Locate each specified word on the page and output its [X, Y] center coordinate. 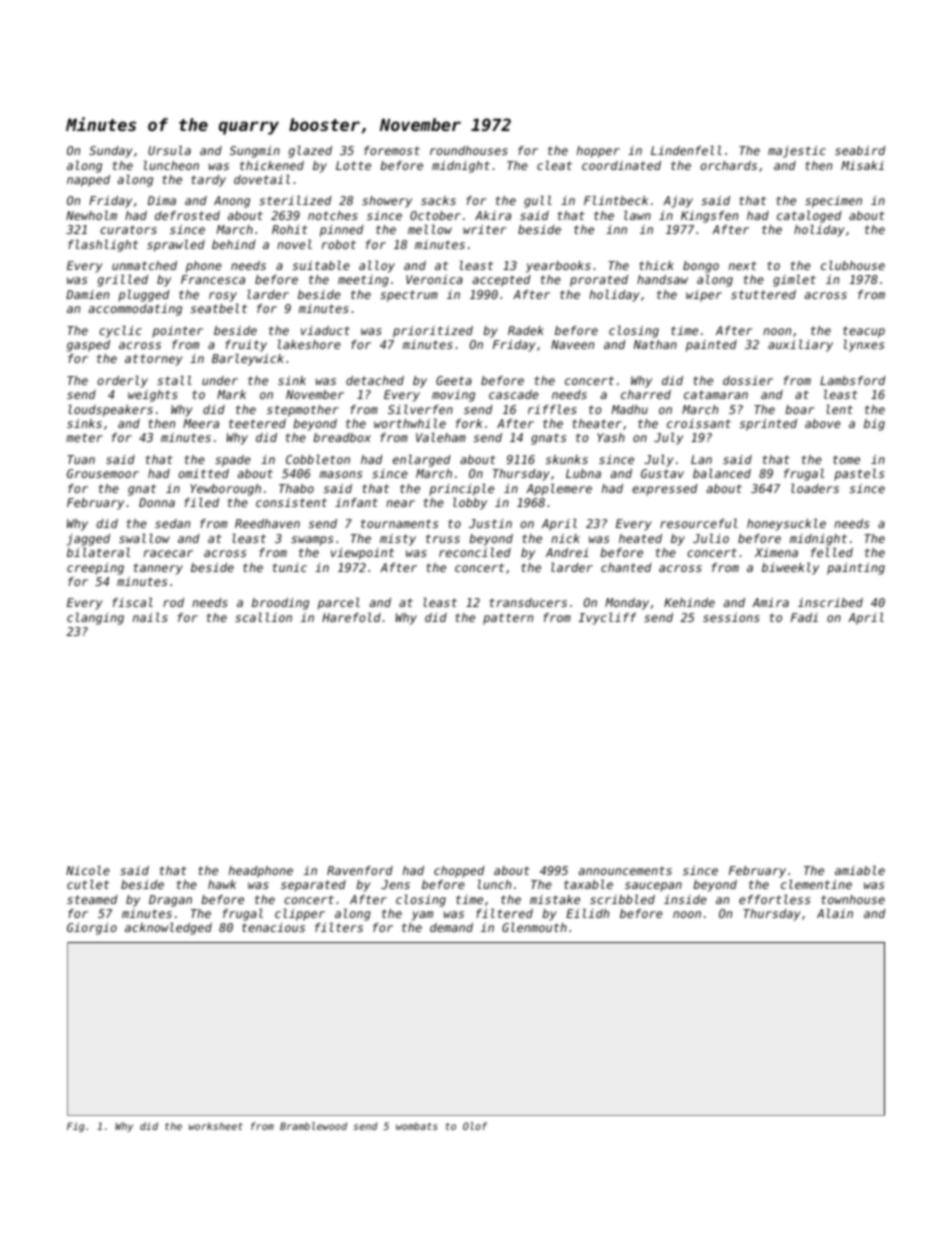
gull [538, 202]
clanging [95, 619]
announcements [625, 870]
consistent [291, 502]
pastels [859, 475]
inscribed [830, 602]
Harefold [351, 617]
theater [597, 423]
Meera [201, 423]
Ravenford [360, 870]
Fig [75, 1127]
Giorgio [92, 929]
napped [88, 181]
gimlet [794, 281]
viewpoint [362, 554]
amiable [860, 870]
